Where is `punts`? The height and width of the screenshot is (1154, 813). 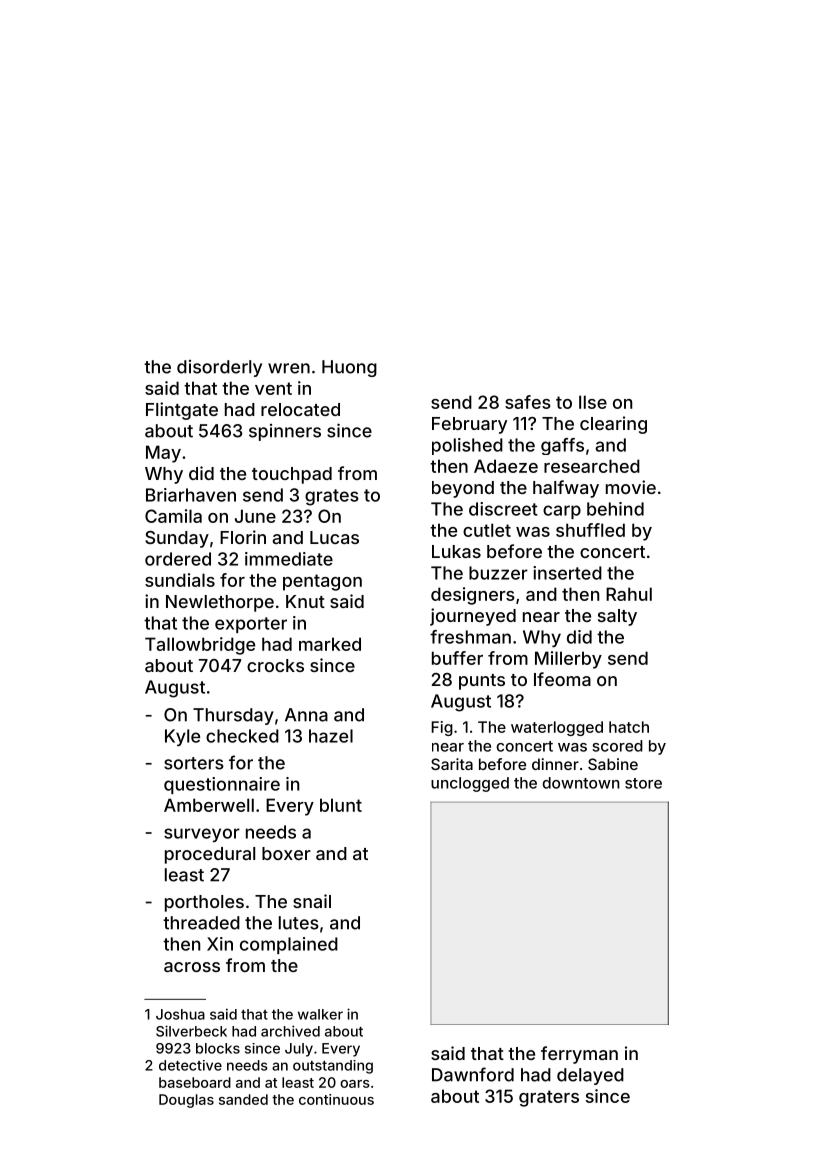 punts is located at coordinates (482, 682).
